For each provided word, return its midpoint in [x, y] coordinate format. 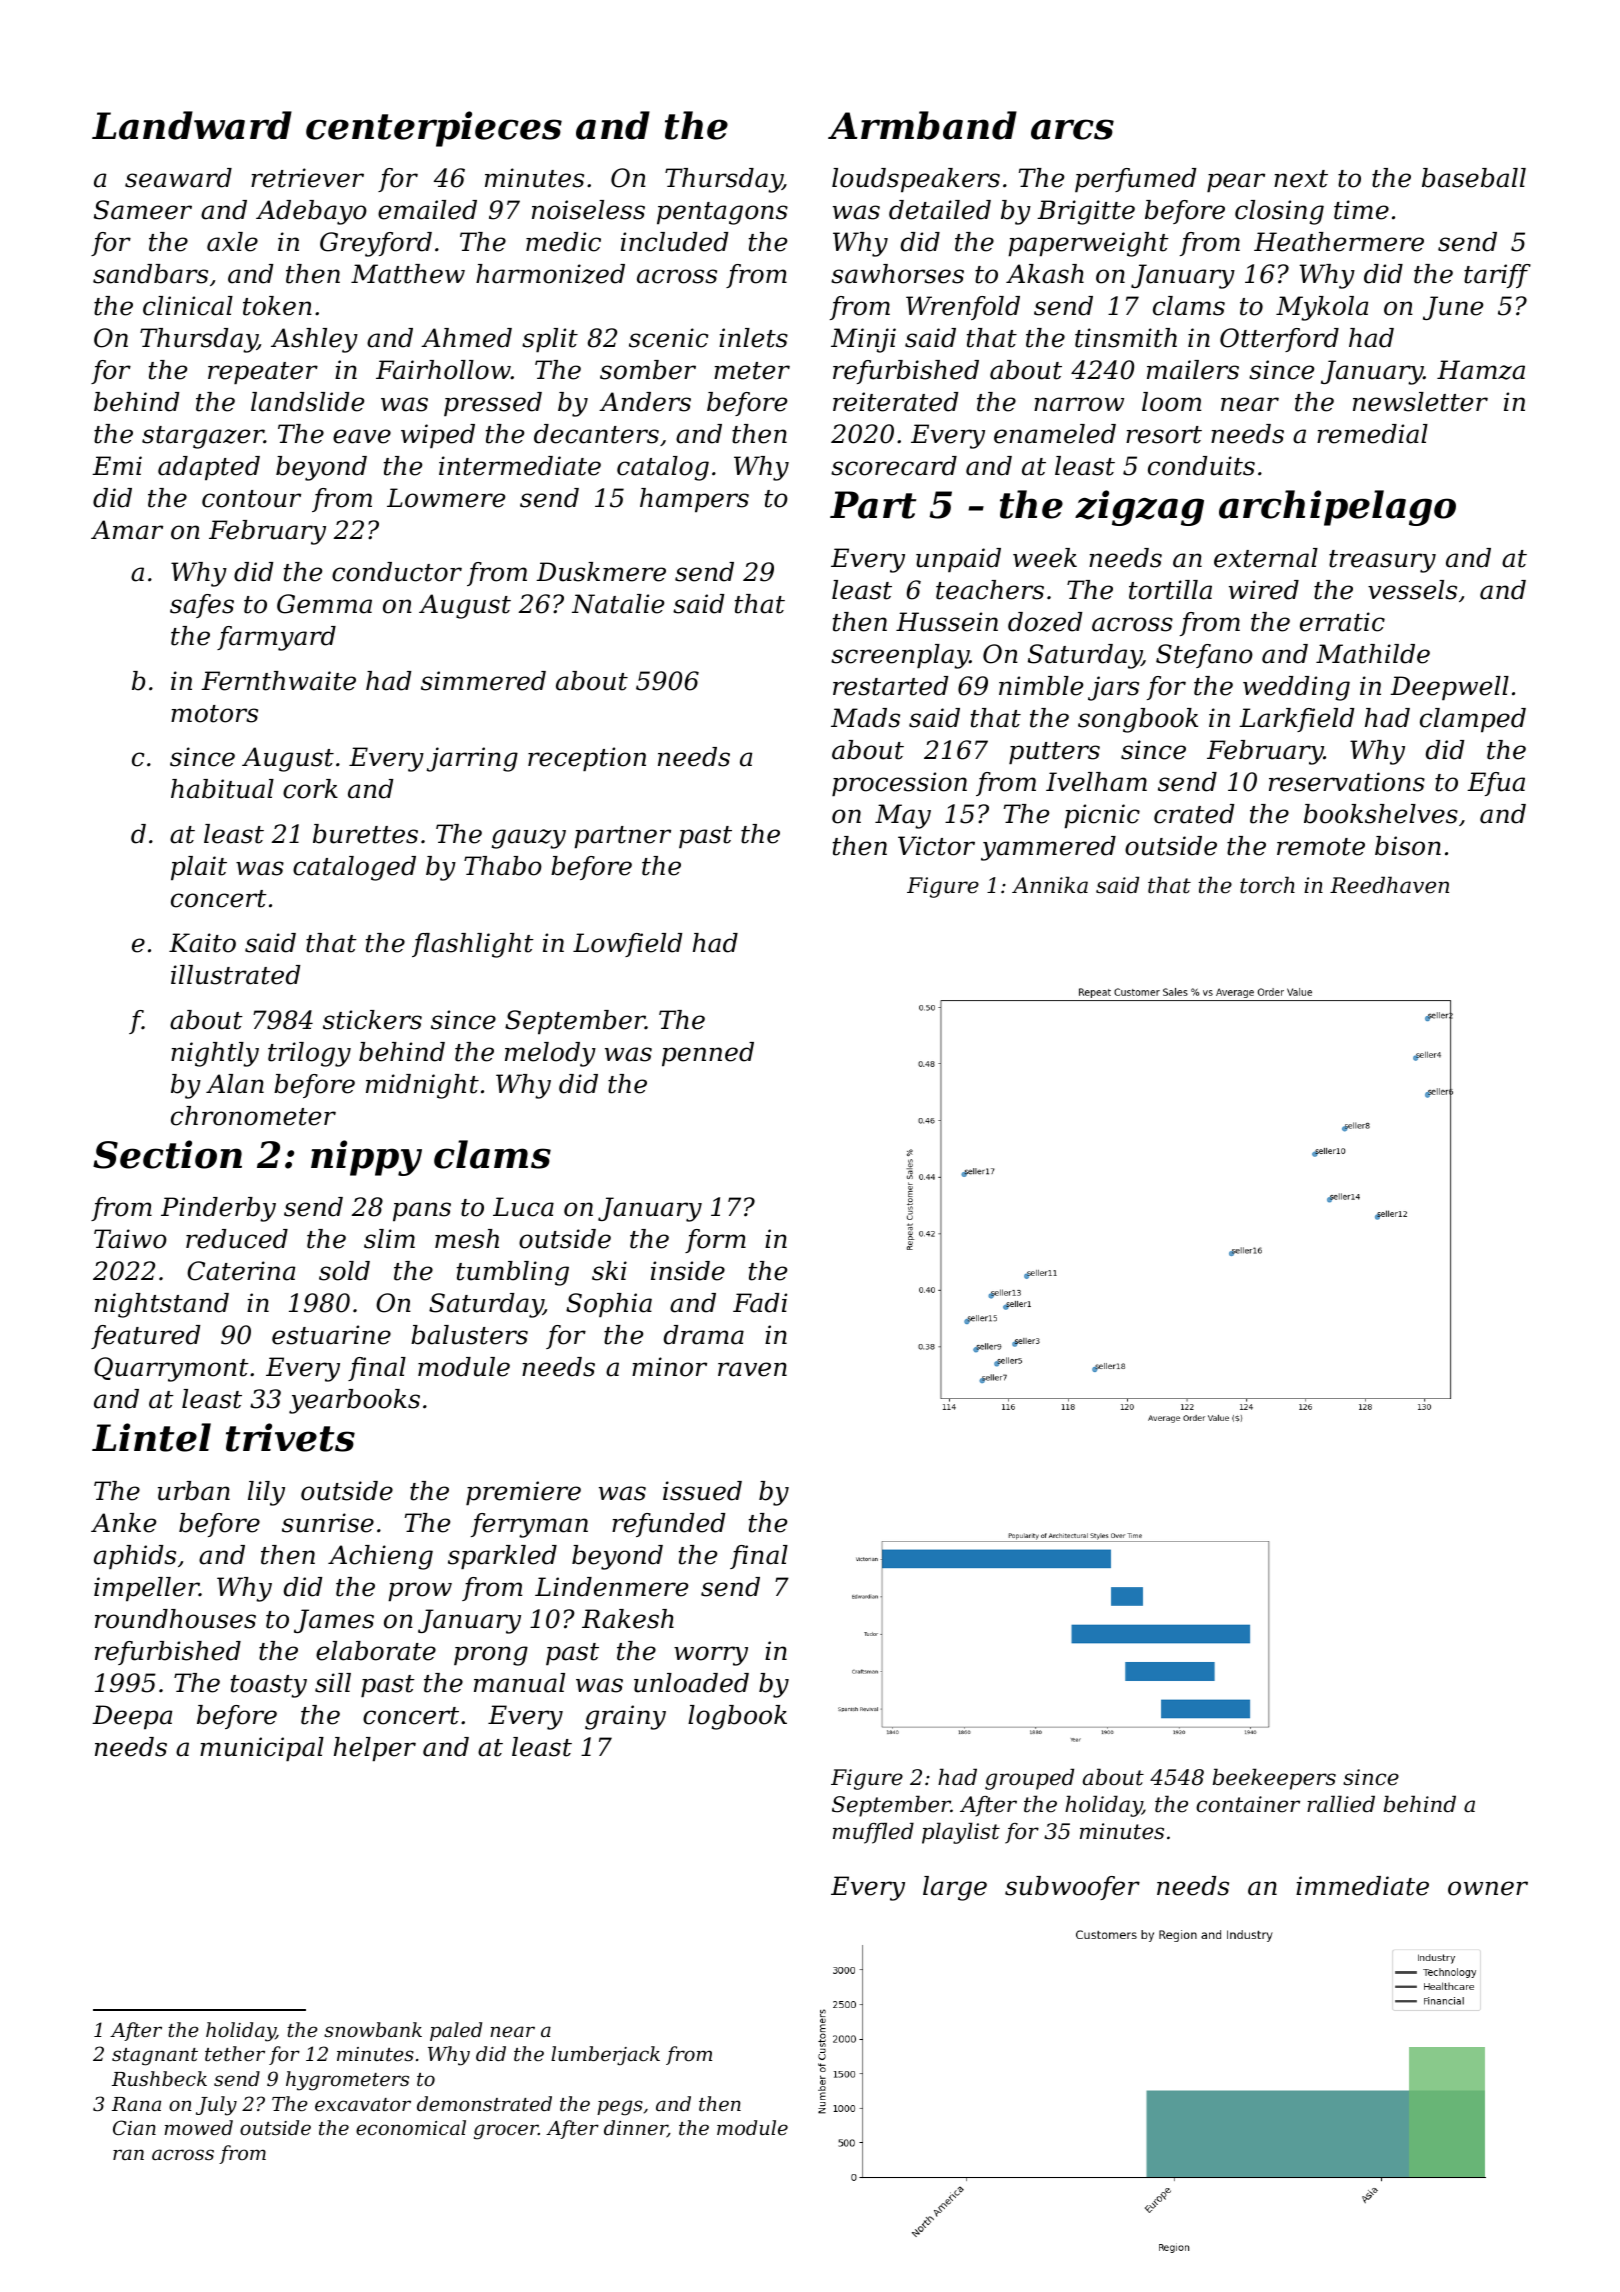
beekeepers [1274, 1779]
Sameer [143, 210]
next [1301, 179]
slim [389, 1239]
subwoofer [1072, 1888]
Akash [1045, 274]
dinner [636, 2129]
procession [899, 784]
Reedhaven [1389, 885]
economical [411, 2127]
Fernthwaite [278, 681]
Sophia [609, 1305]
